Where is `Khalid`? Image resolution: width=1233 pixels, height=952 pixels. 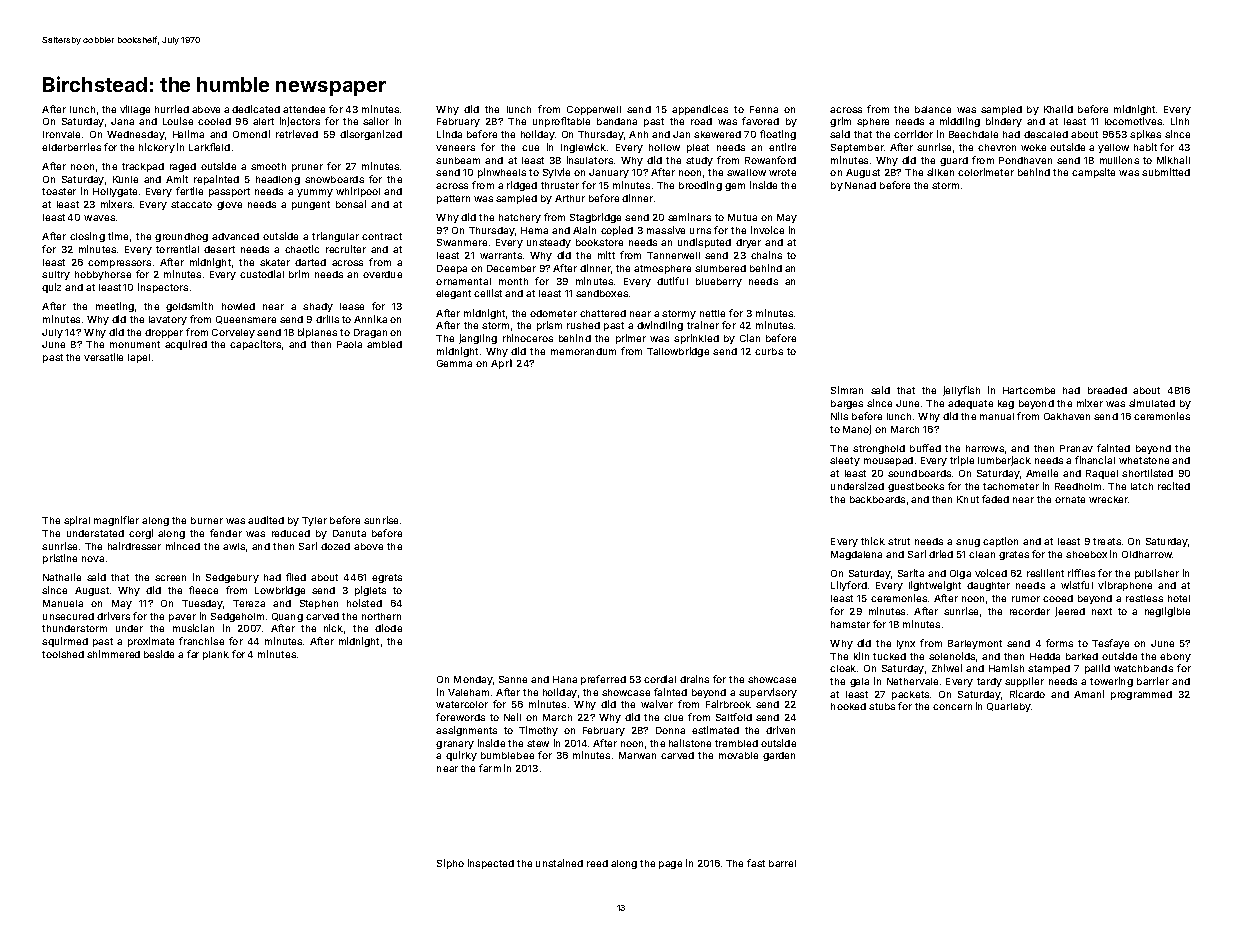 Khalid is located at coordinates (1058, 109).
